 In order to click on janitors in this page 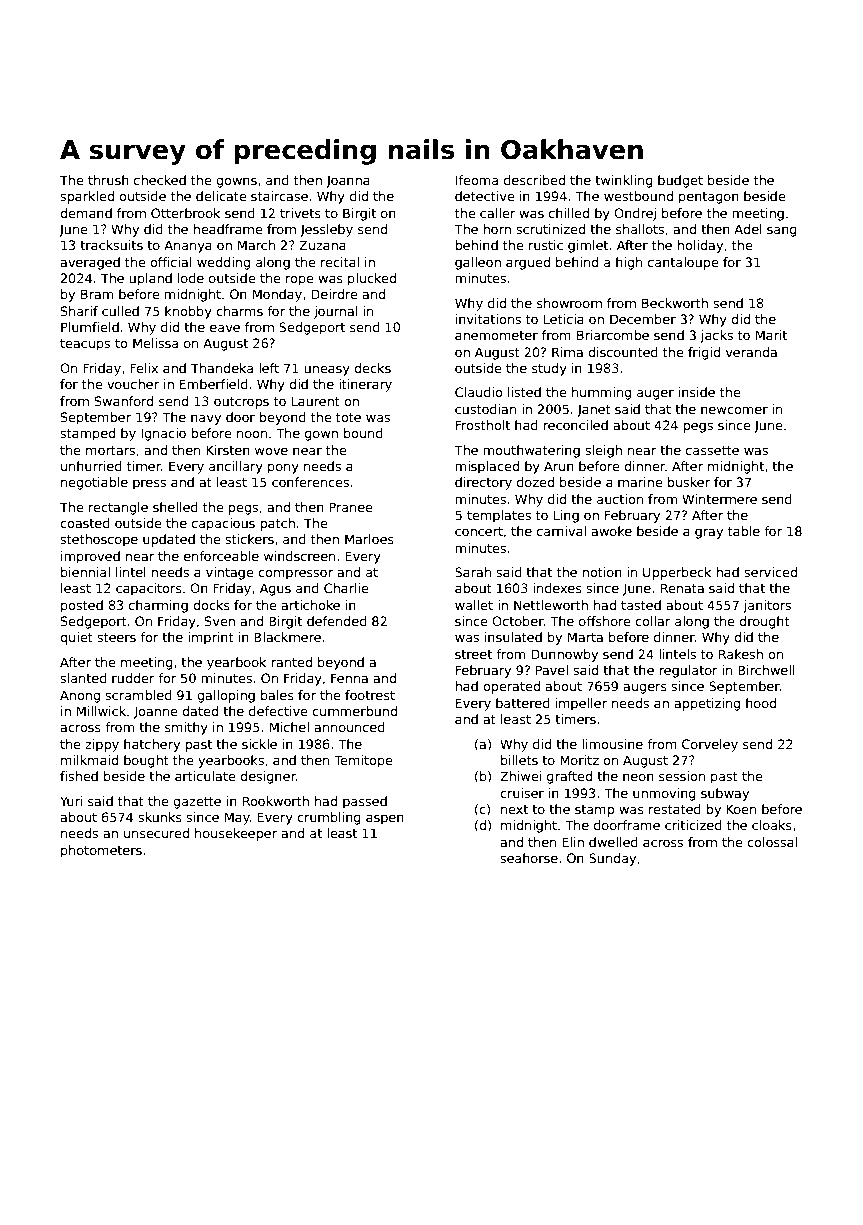, I will do `click(767, 606)`.
